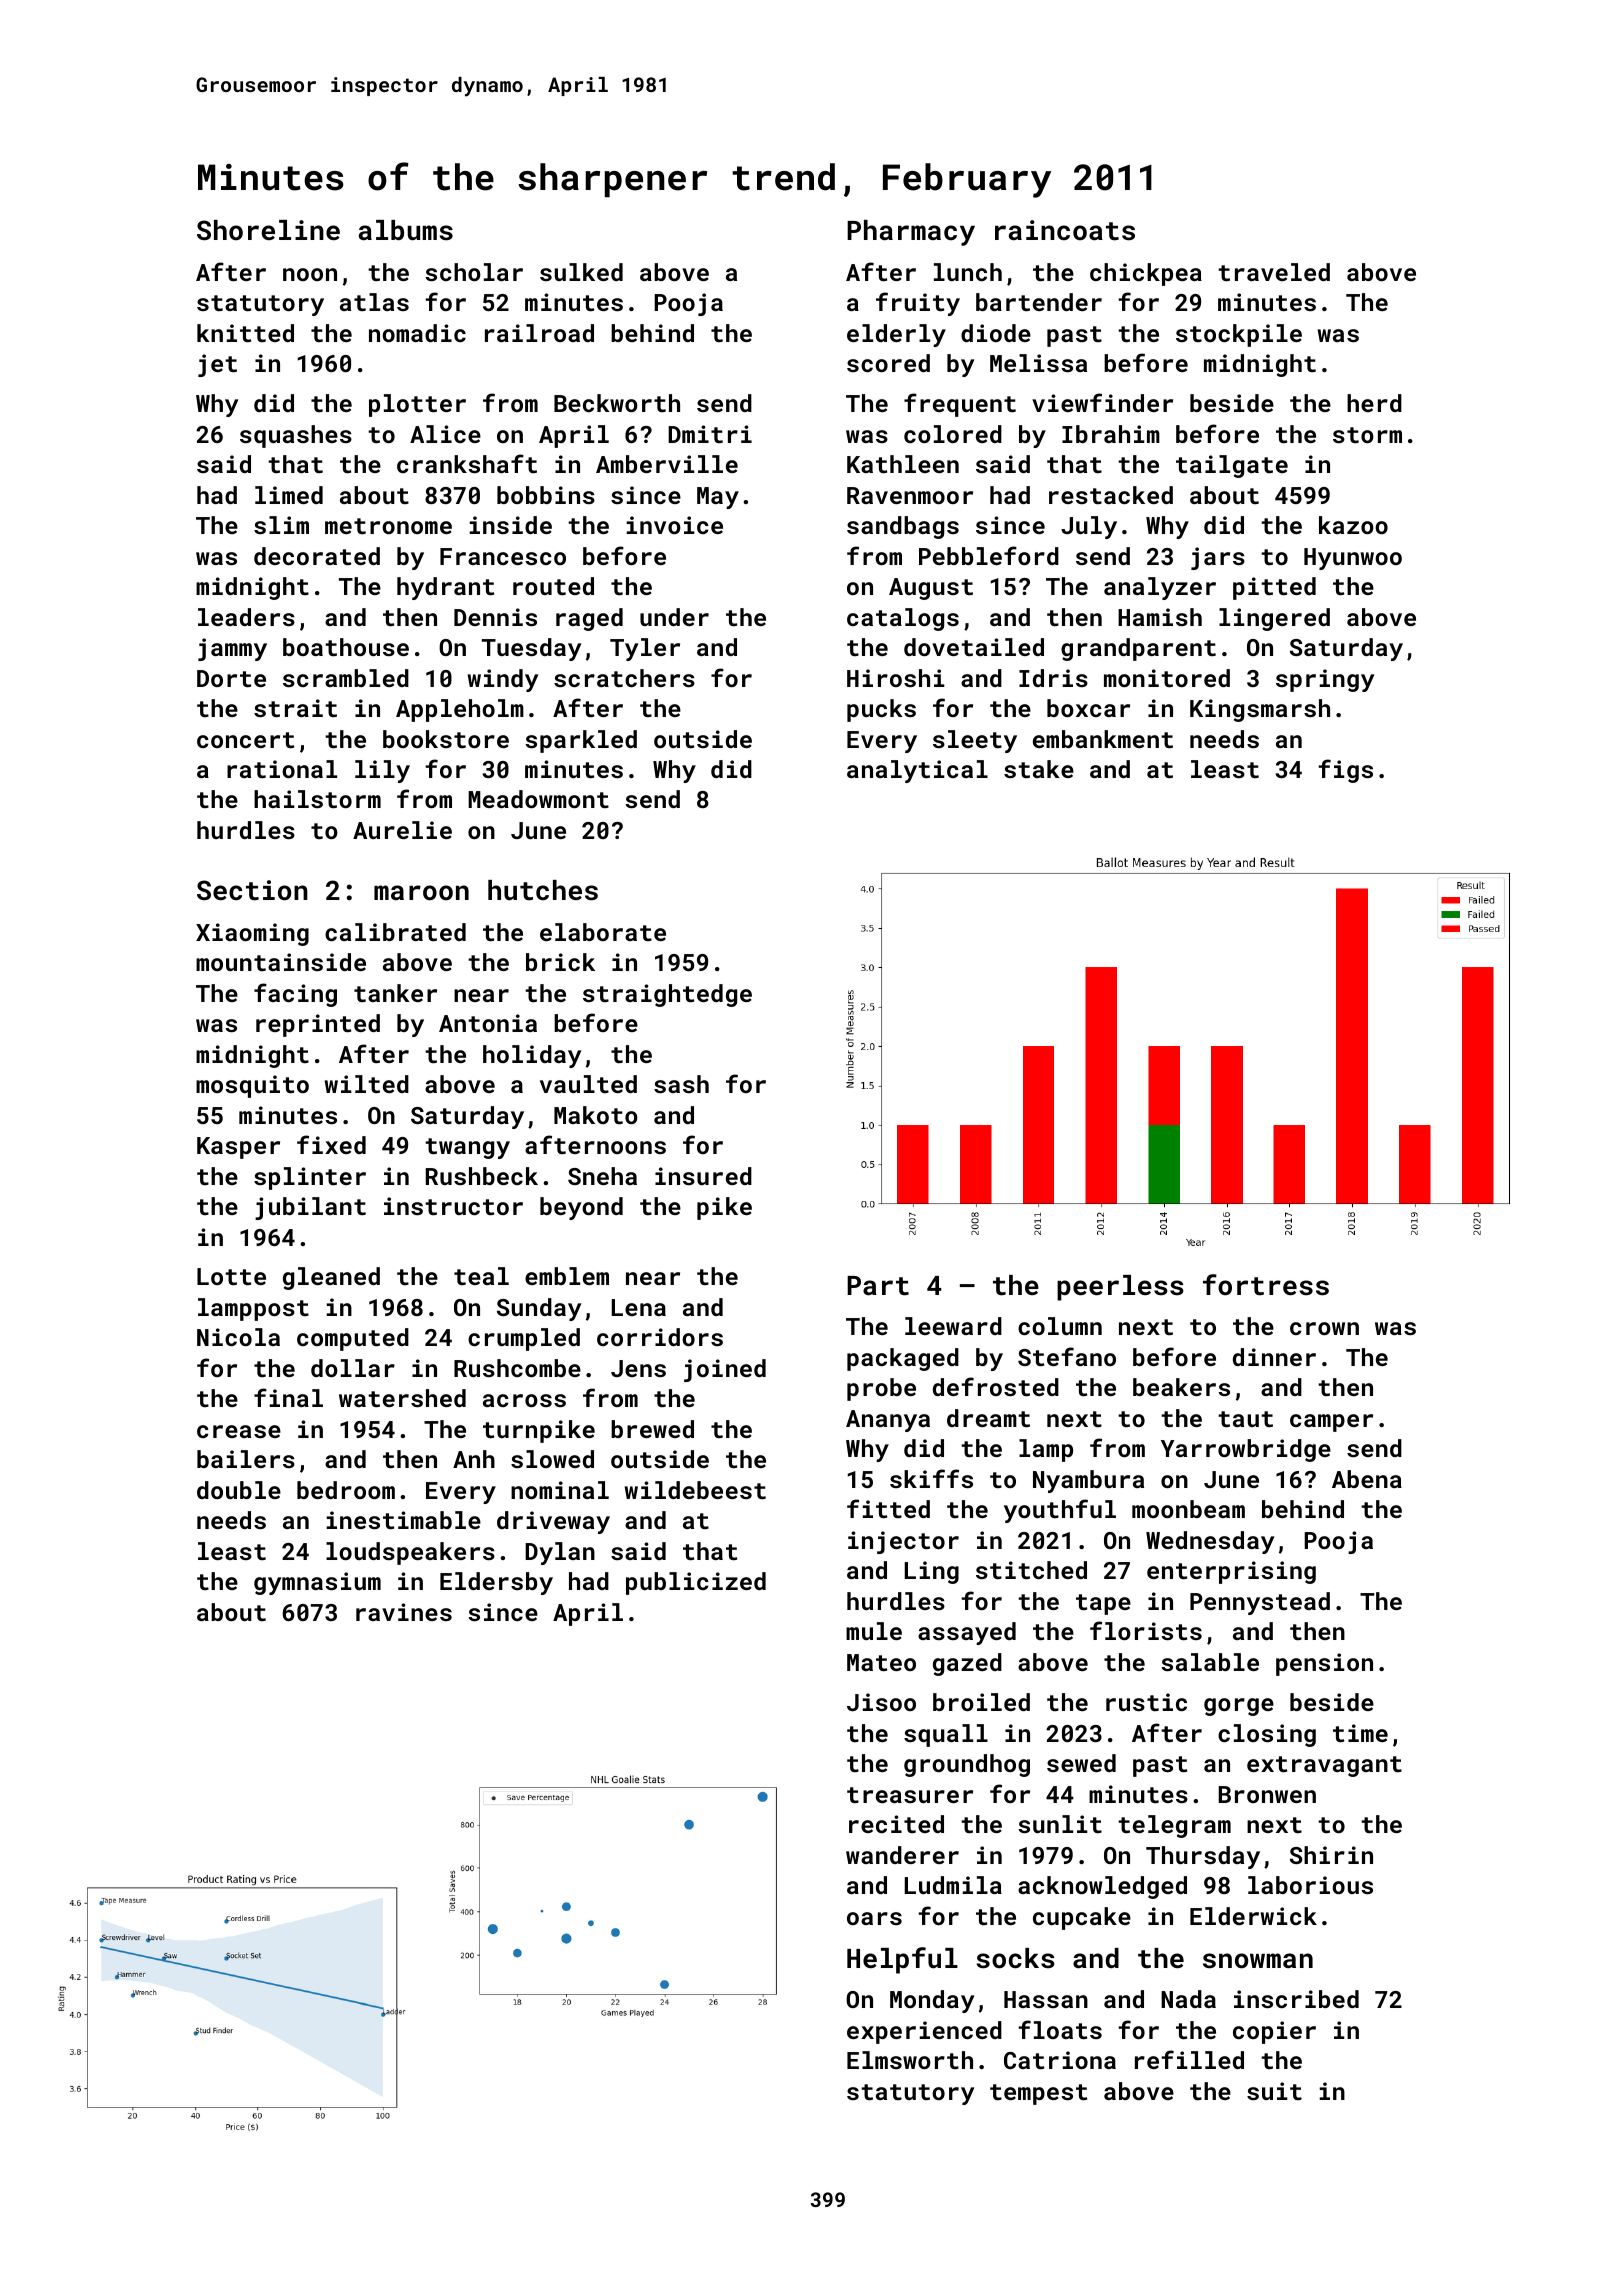 This screenshot has height=2292, width=1620. I want to click on knitted, so click(245, 333).
